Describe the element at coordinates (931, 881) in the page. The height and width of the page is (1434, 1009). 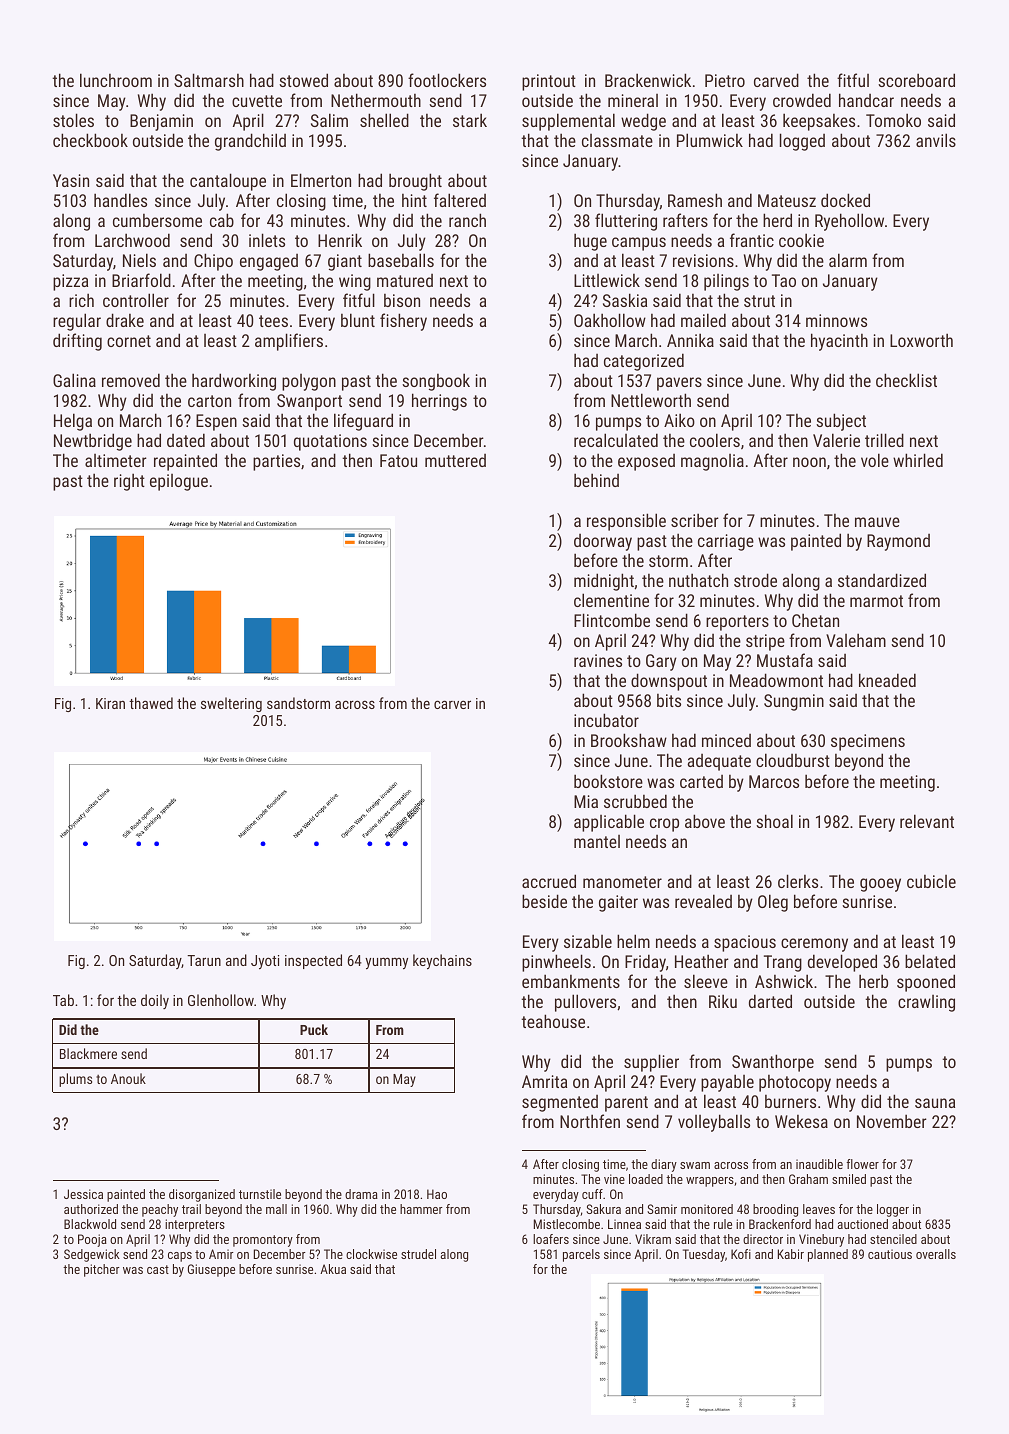
I see `cubicle` at that location.
